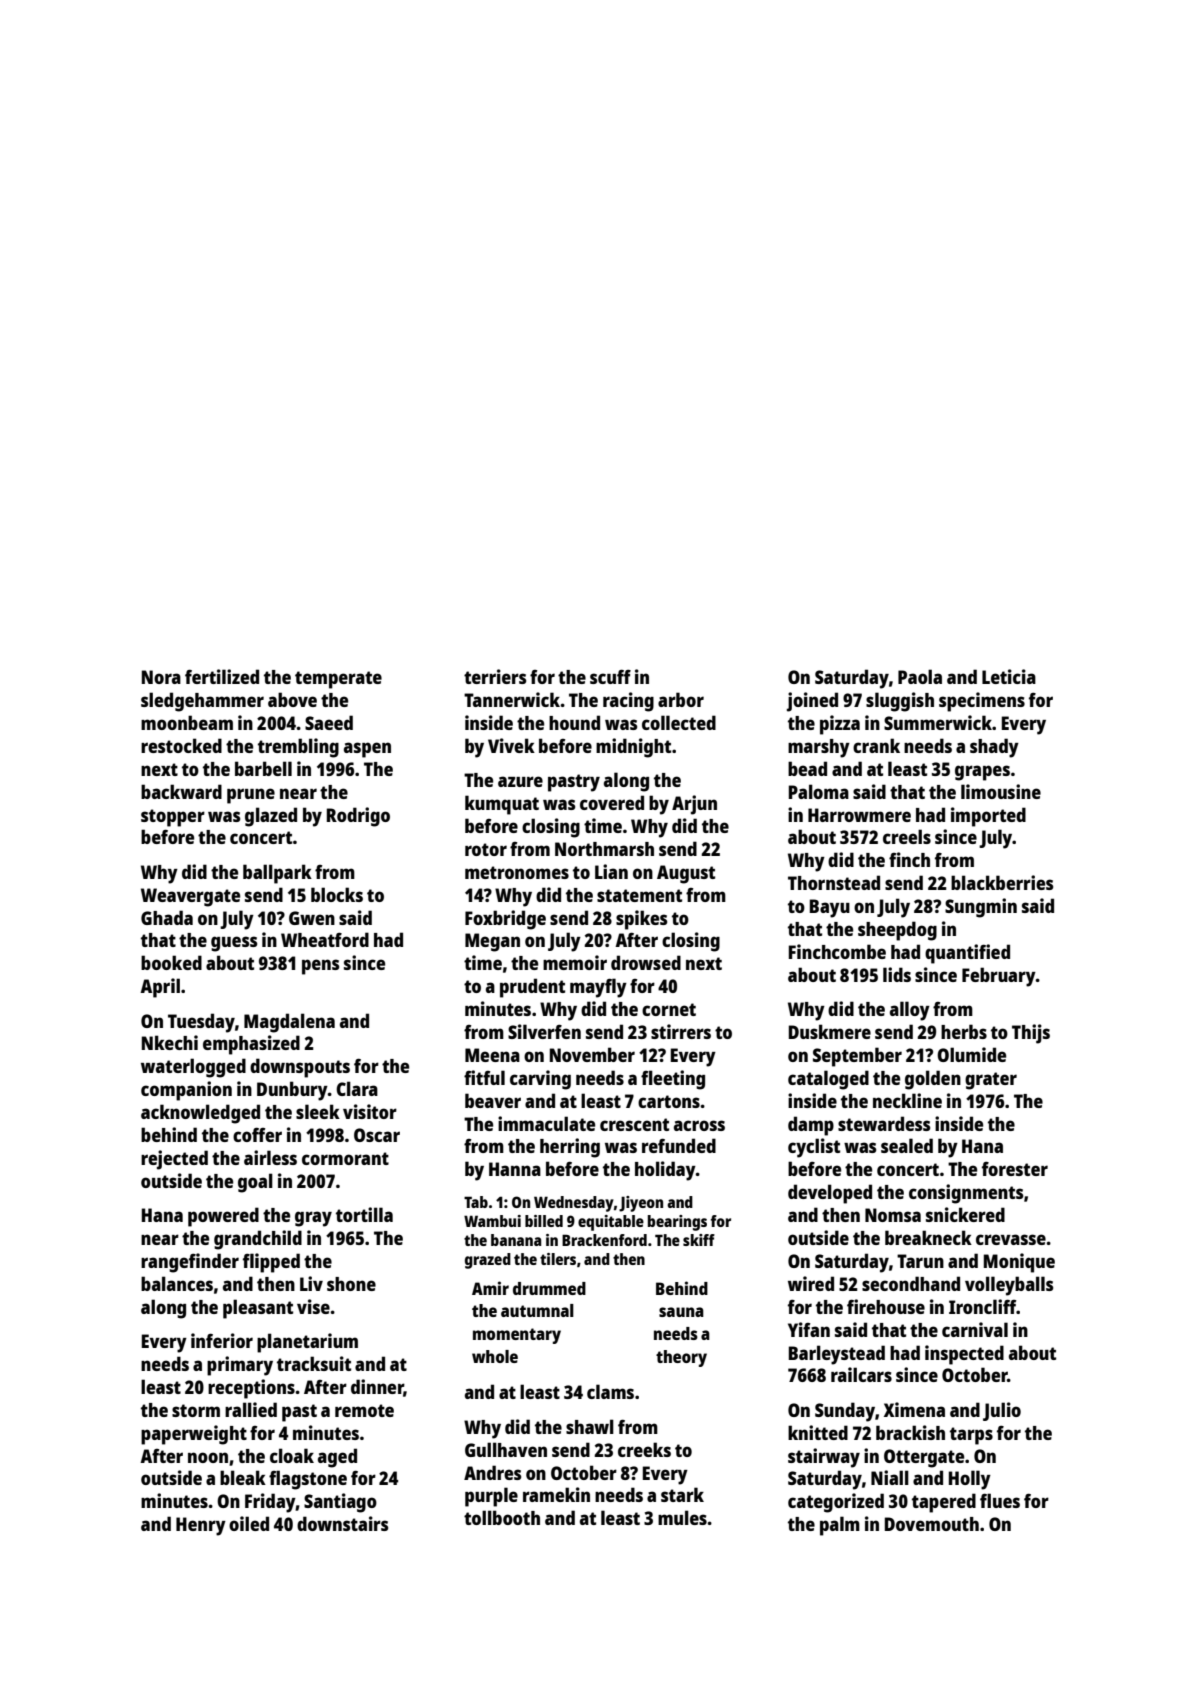 The height and width of the screenshot is (1694, 1198). What do you see at coordinates (234, 944) in the screenshot?
I see `guess` at bounding box center [234, 944].
